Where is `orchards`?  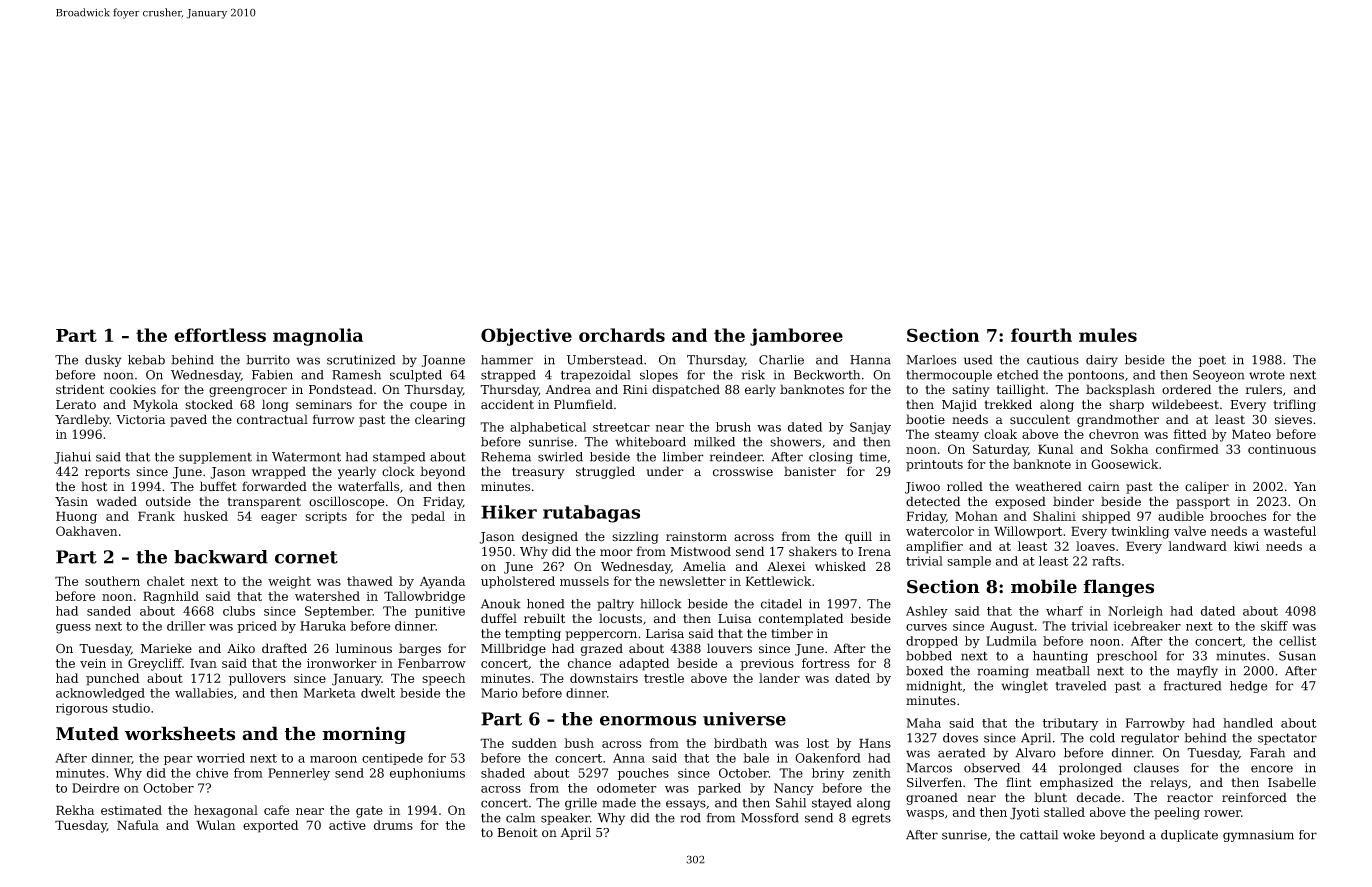
orchards is located at coordinates (622, 335).
